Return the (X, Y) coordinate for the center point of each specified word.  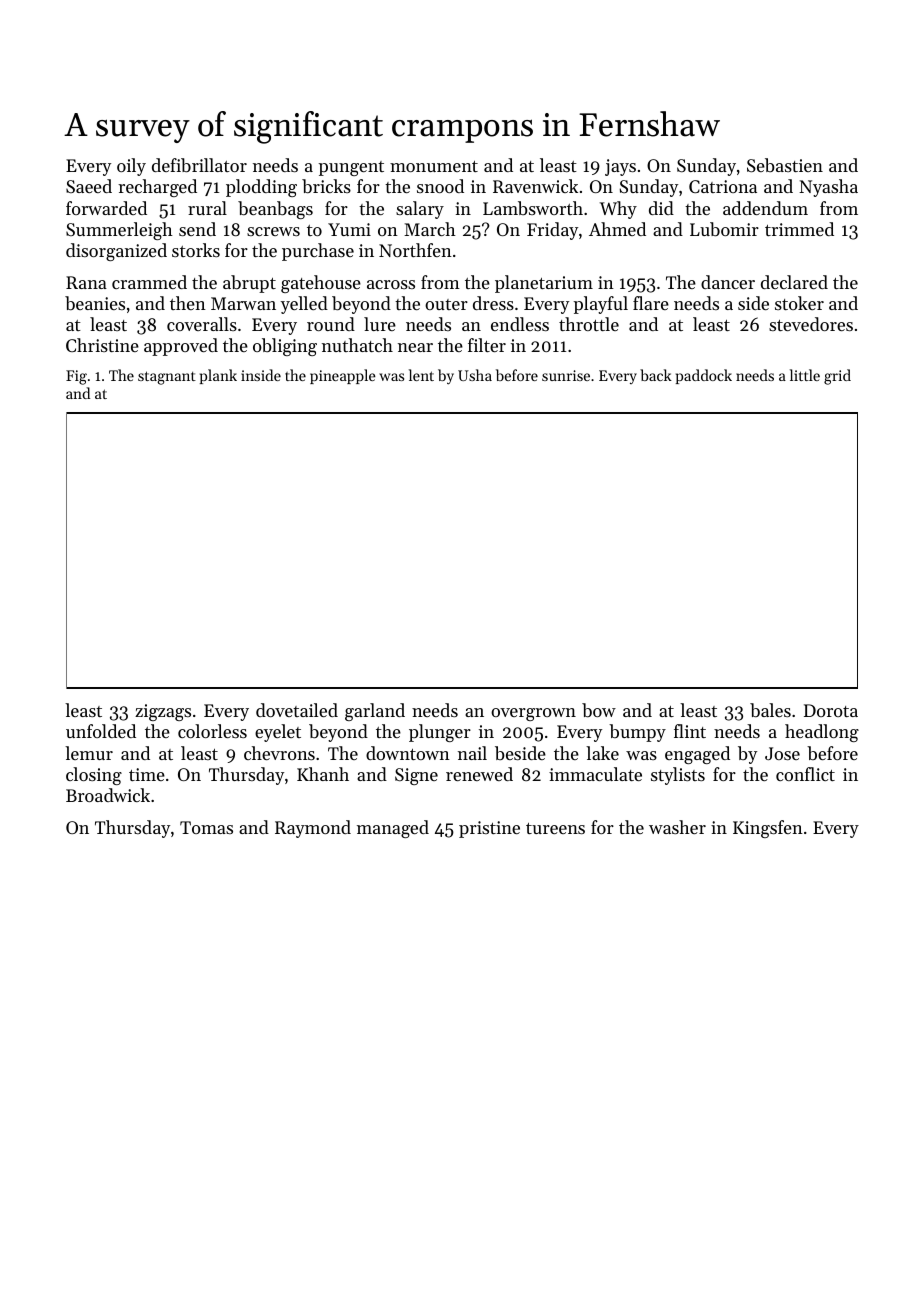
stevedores (811, 324)
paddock (704, 376)
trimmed (799, 229)
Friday (552, 231)
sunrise (566, 375)
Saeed (89, 186)
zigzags (163, 712)
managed (393, 829)
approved (181, 347)
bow (599, 710)
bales (770, 710)
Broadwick (108, 795)
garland (375, 712)
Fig (76, 377)
